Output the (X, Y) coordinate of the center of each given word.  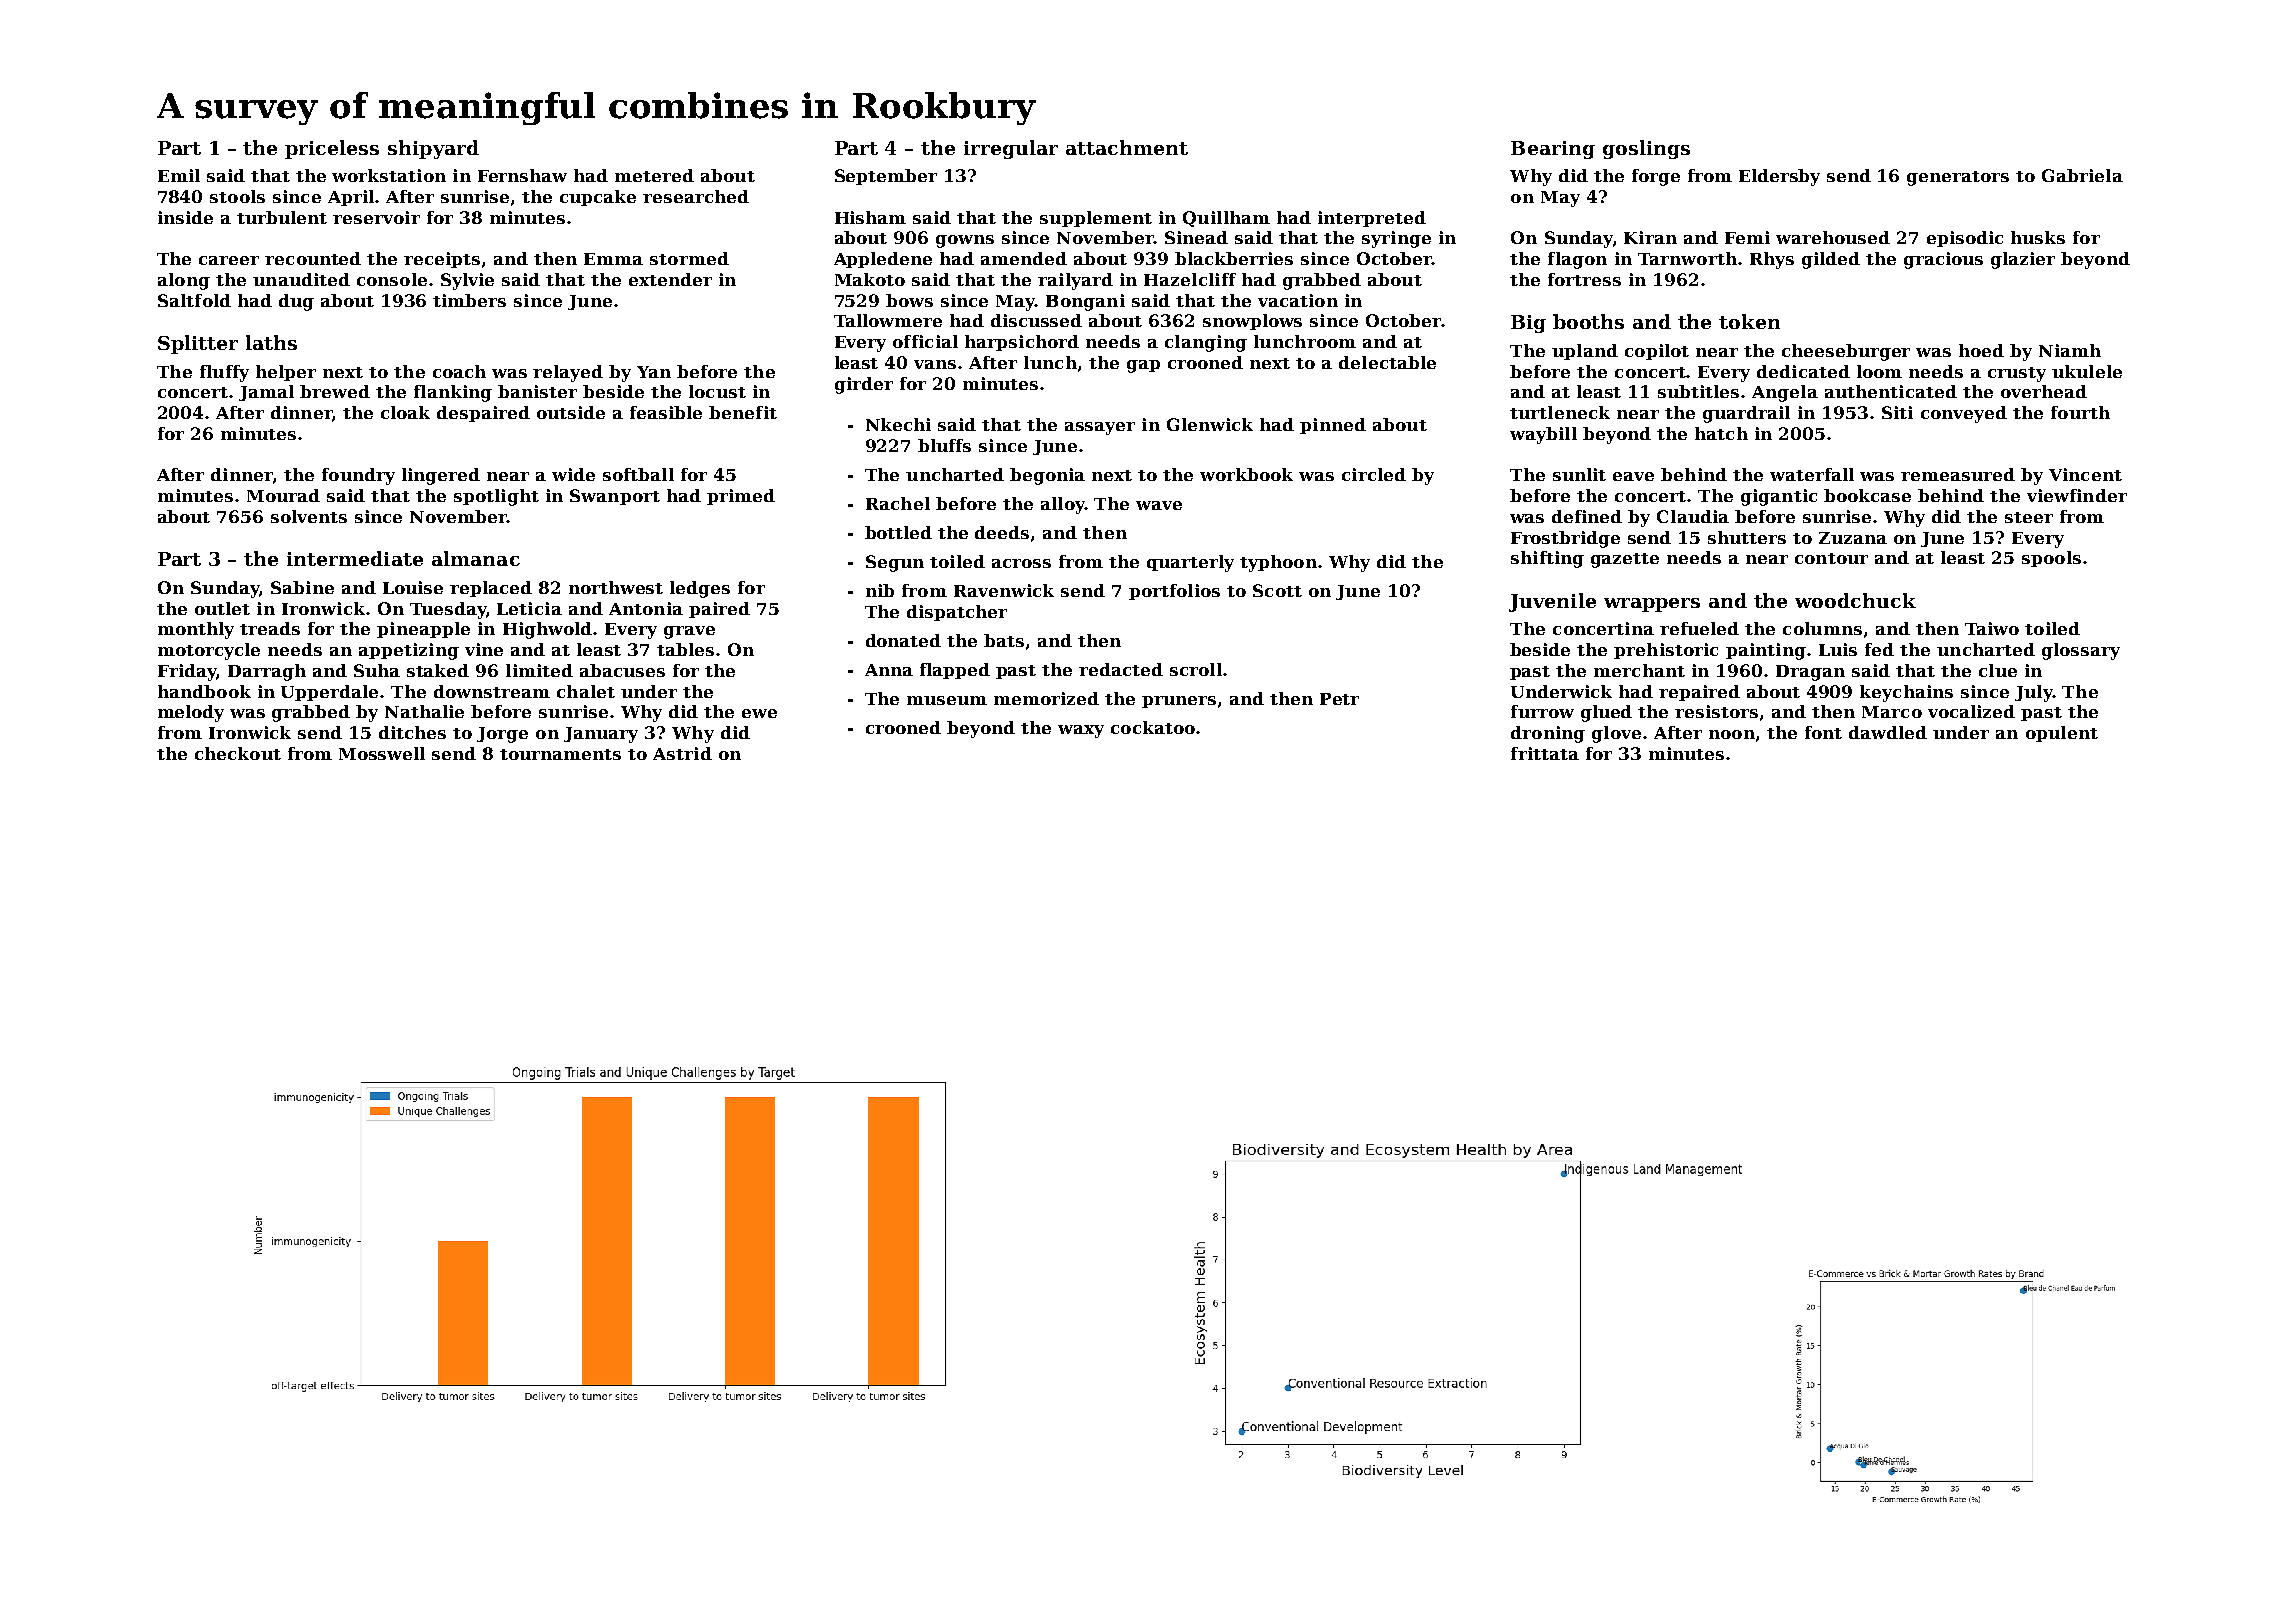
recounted (313, 258)
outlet (222, 608)
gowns (965, 241)
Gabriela (2082, 175)
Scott (1277, 590)
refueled (1699, 628)
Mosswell (382, 753)
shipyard (433, 149)
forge (1656, 177)
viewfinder (2077, 495)
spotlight (496, 497)
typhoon (1278, 563)
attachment (1127, 147)
